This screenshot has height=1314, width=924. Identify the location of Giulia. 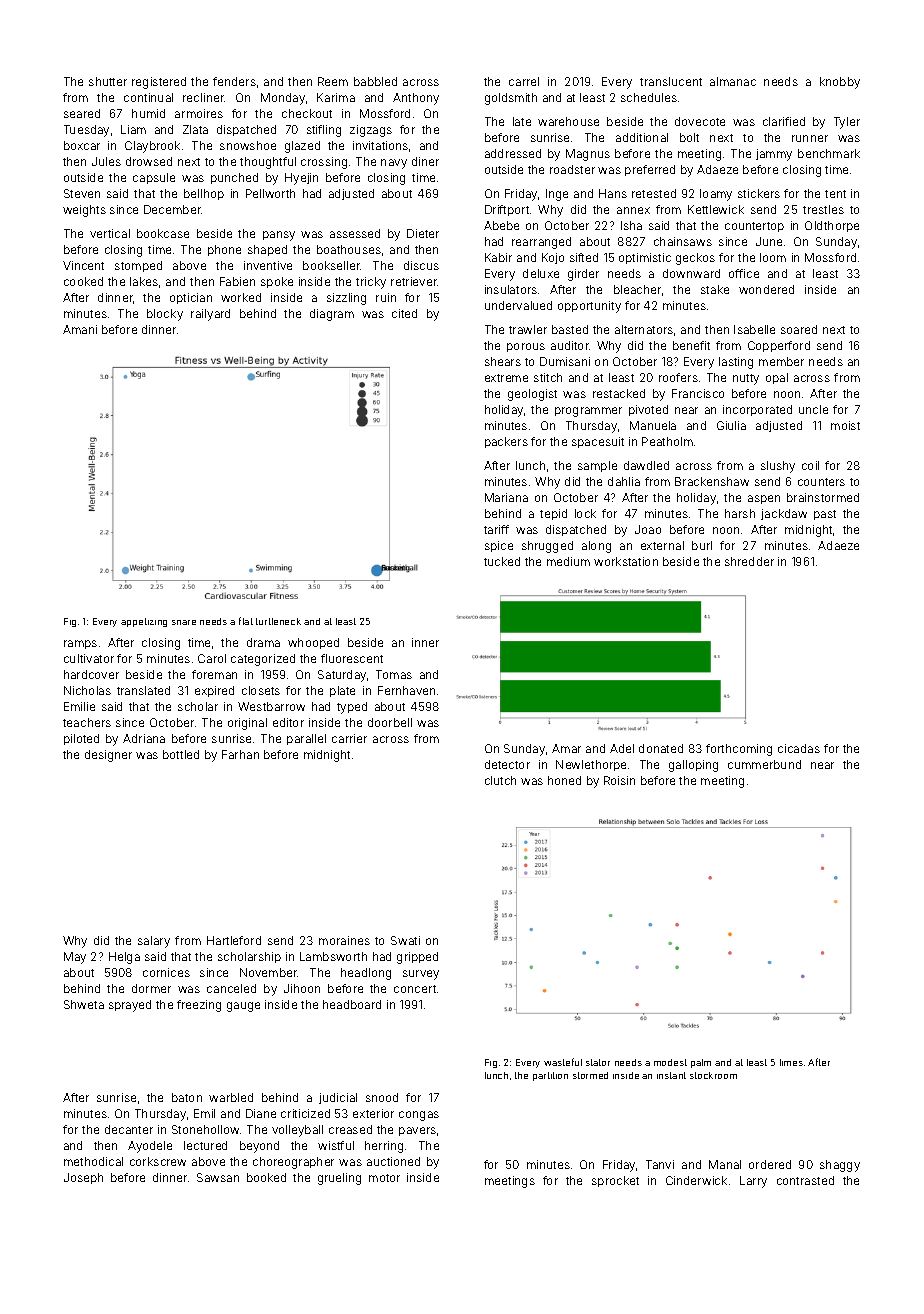
(731, 425).
